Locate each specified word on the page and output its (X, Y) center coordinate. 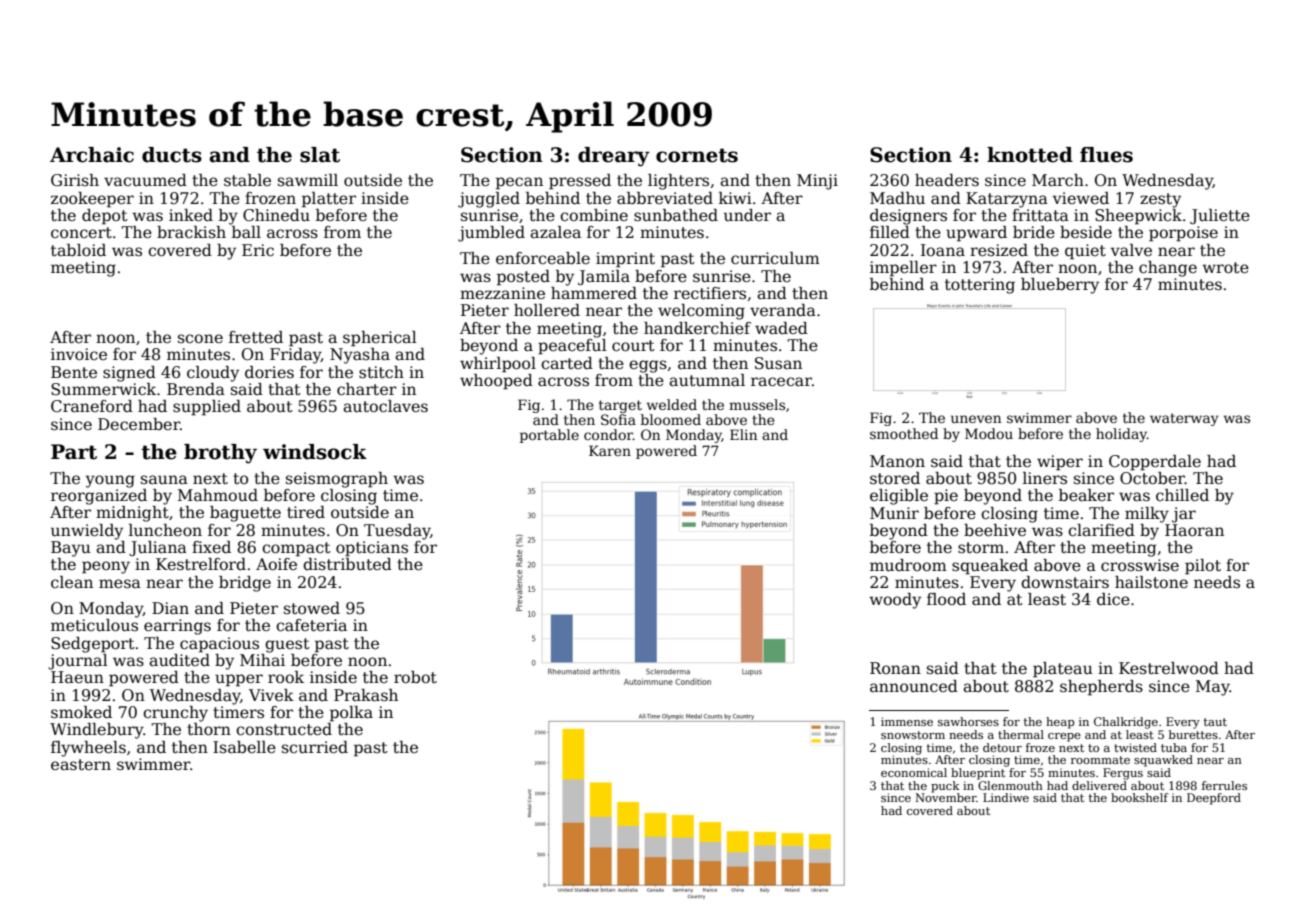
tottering (980, 286)
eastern (81, 765)
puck (945, 787)
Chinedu (276, 215)
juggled (489, 200)
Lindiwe (1006, 797)
